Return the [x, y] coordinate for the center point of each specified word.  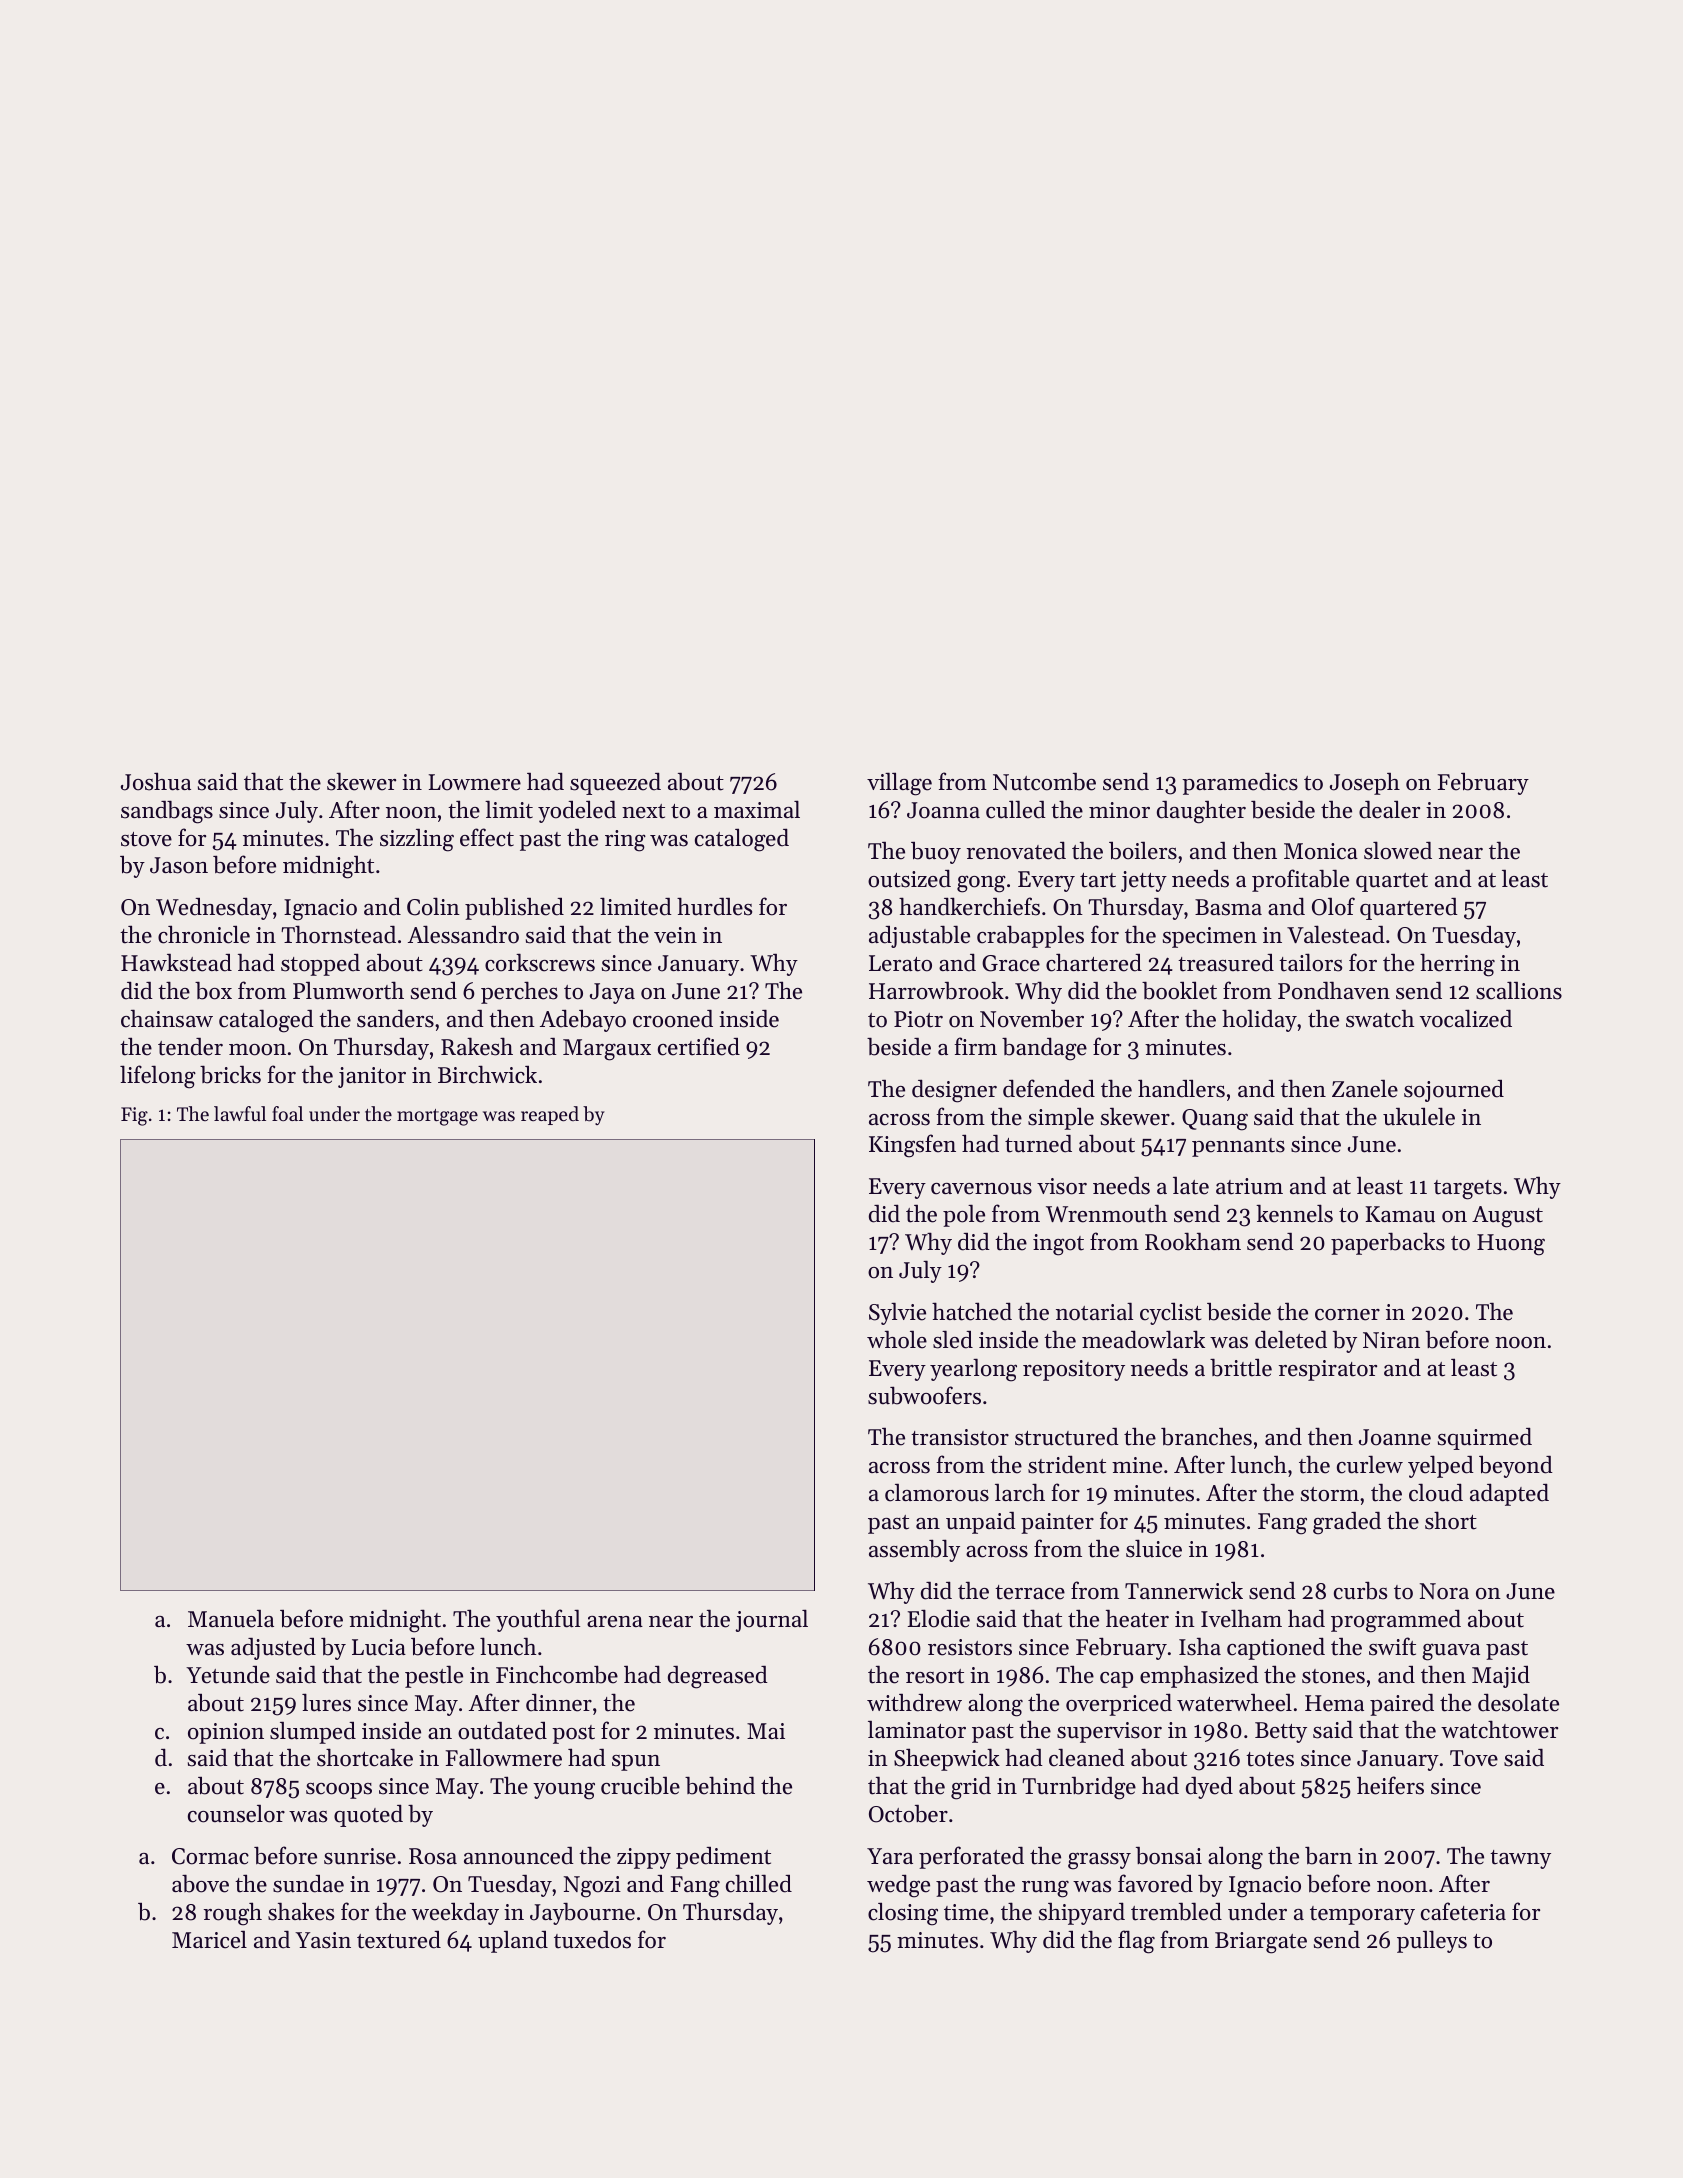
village [899, 784]
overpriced [1119, 1704]
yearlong [973, 1370]
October [908, 1814]
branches [1206, 1436]
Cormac [210, 1856]
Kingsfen [912, 1146]
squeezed [615, 783]
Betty [1281, 1732]
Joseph [1365, 784]
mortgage [437, 1117]
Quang [1215, 1120]
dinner [559, 1702]
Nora [1444, 1591]
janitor [372, 1077]
